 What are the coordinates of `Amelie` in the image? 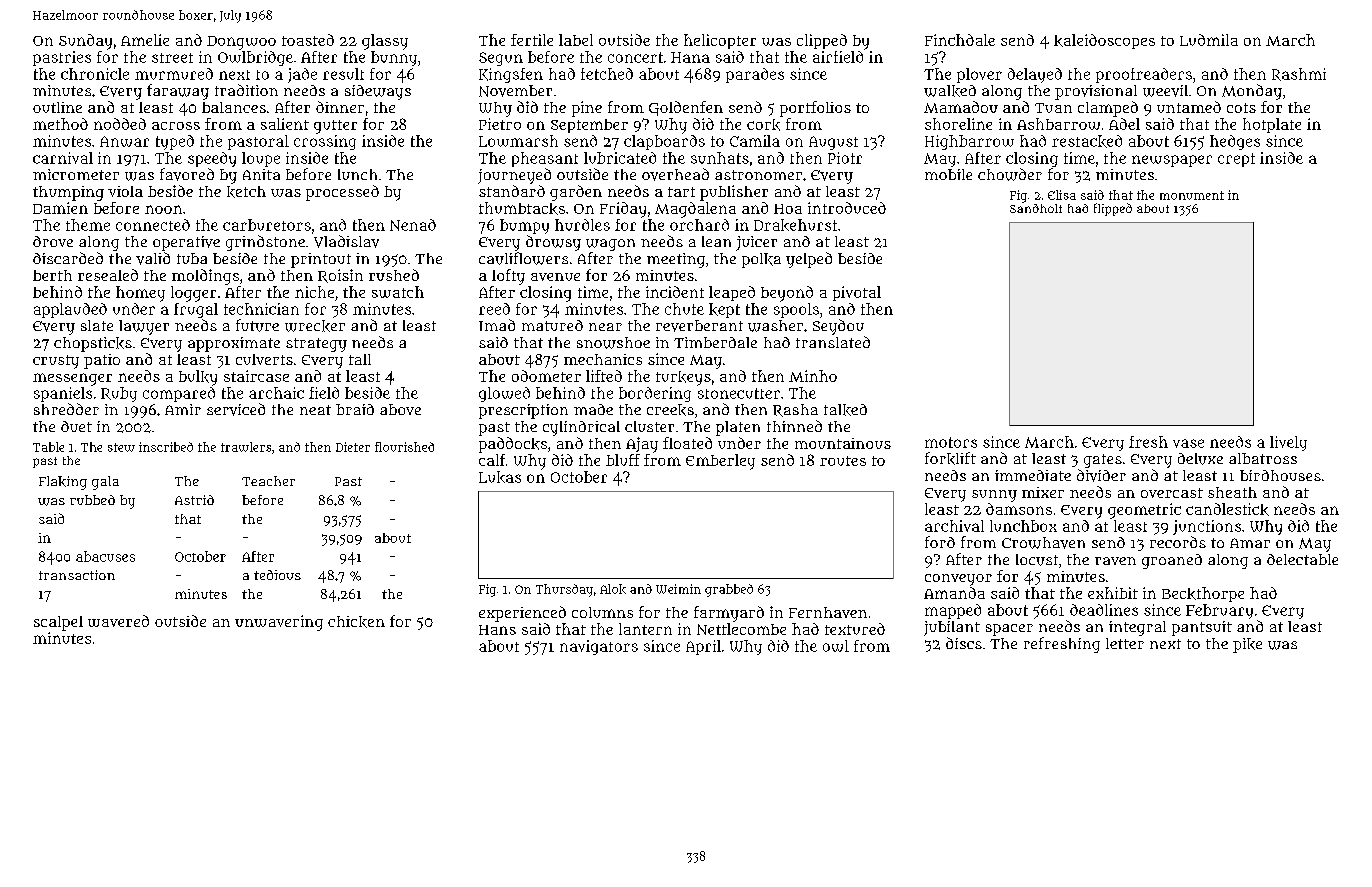 It's located at (145, 40).
